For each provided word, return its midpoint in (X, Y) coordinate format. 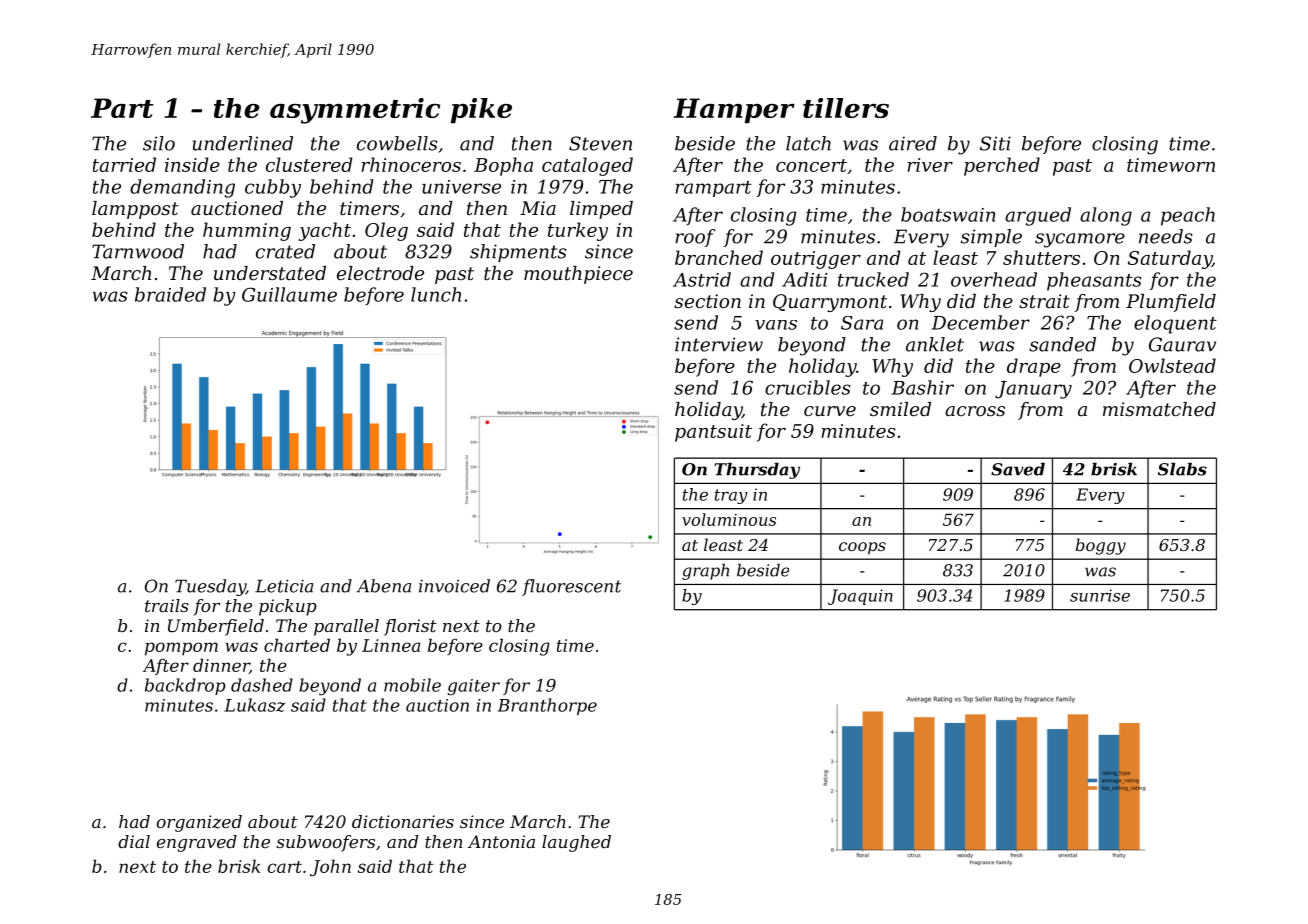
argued (1038, 216)
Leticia (284, 586)
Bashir (923, 387)
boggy (1101, 546)
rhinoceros (411, 164)
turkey (578, 231)
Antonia (501, 841)
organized (199, 823)
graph (705, 572)
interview (719, 344)
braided (170, 294)
